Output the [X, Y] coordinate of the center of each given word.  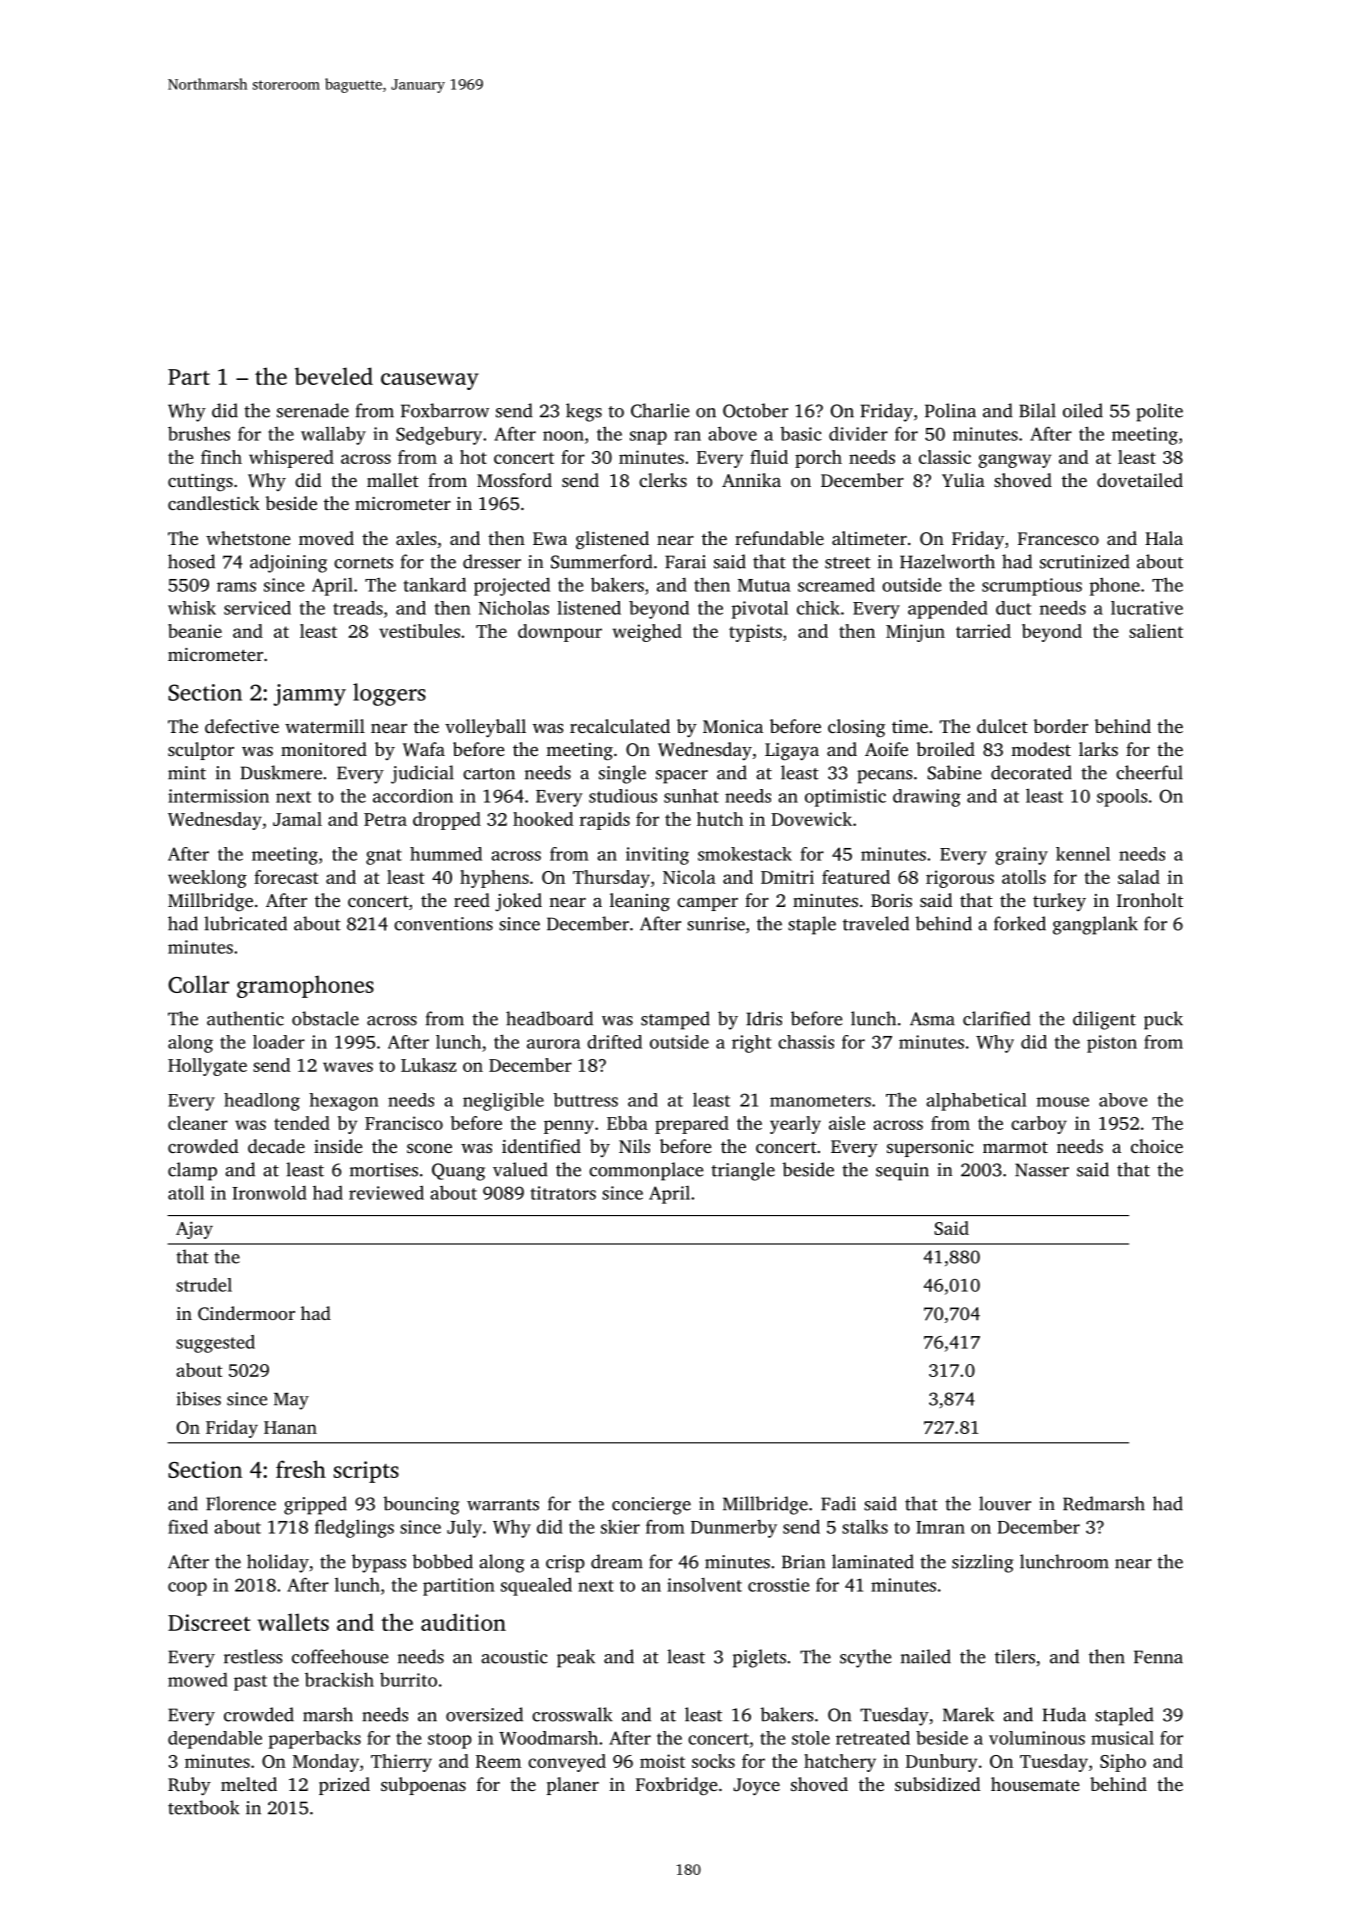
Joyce [756, 1786]
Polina [950, 410]
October [755, 410]
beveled [334, 376]
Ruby [189, 1786]
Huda [1064, 1714]
